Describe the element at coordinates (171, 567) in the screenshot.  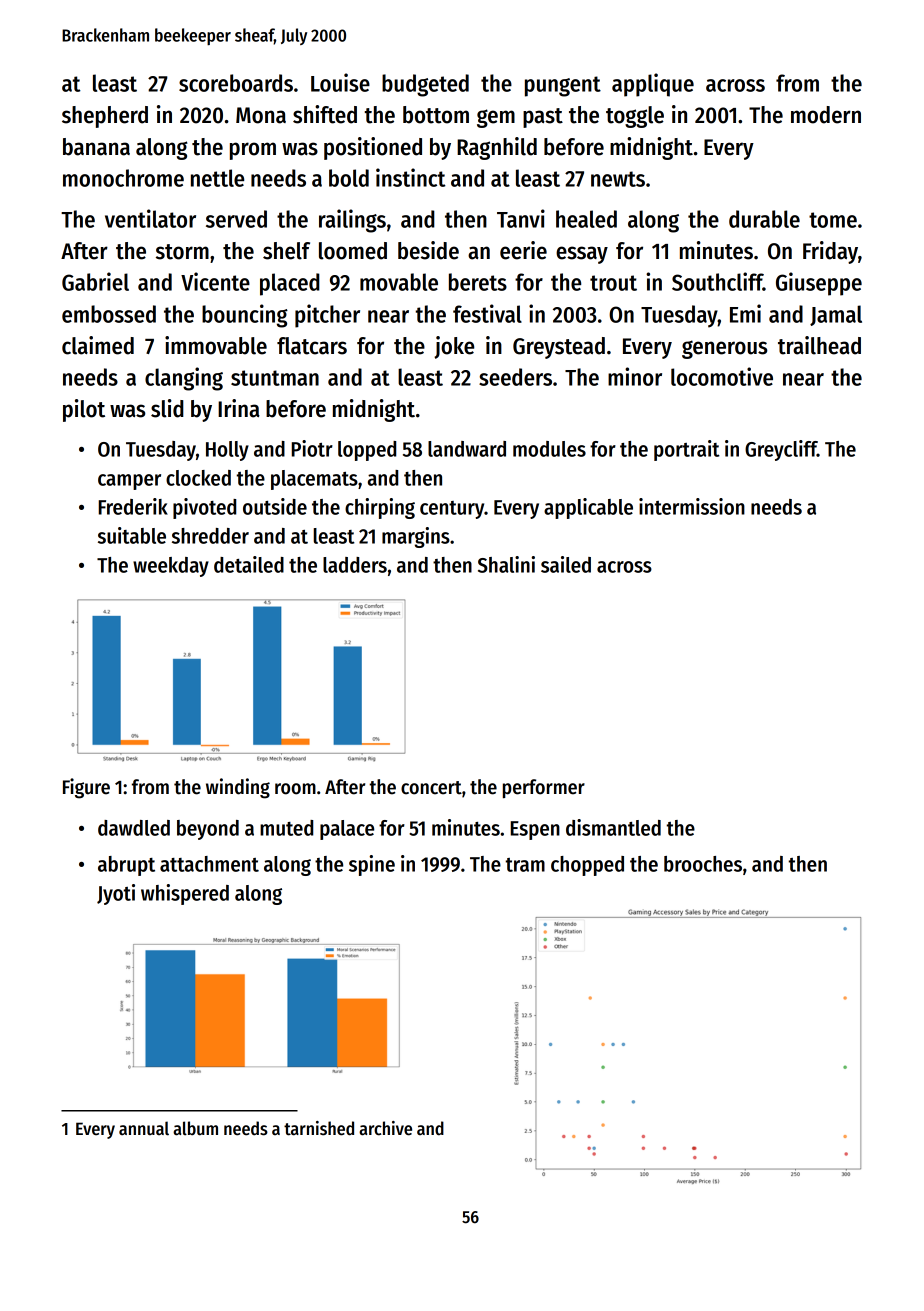
I see `weekday` at that location.
